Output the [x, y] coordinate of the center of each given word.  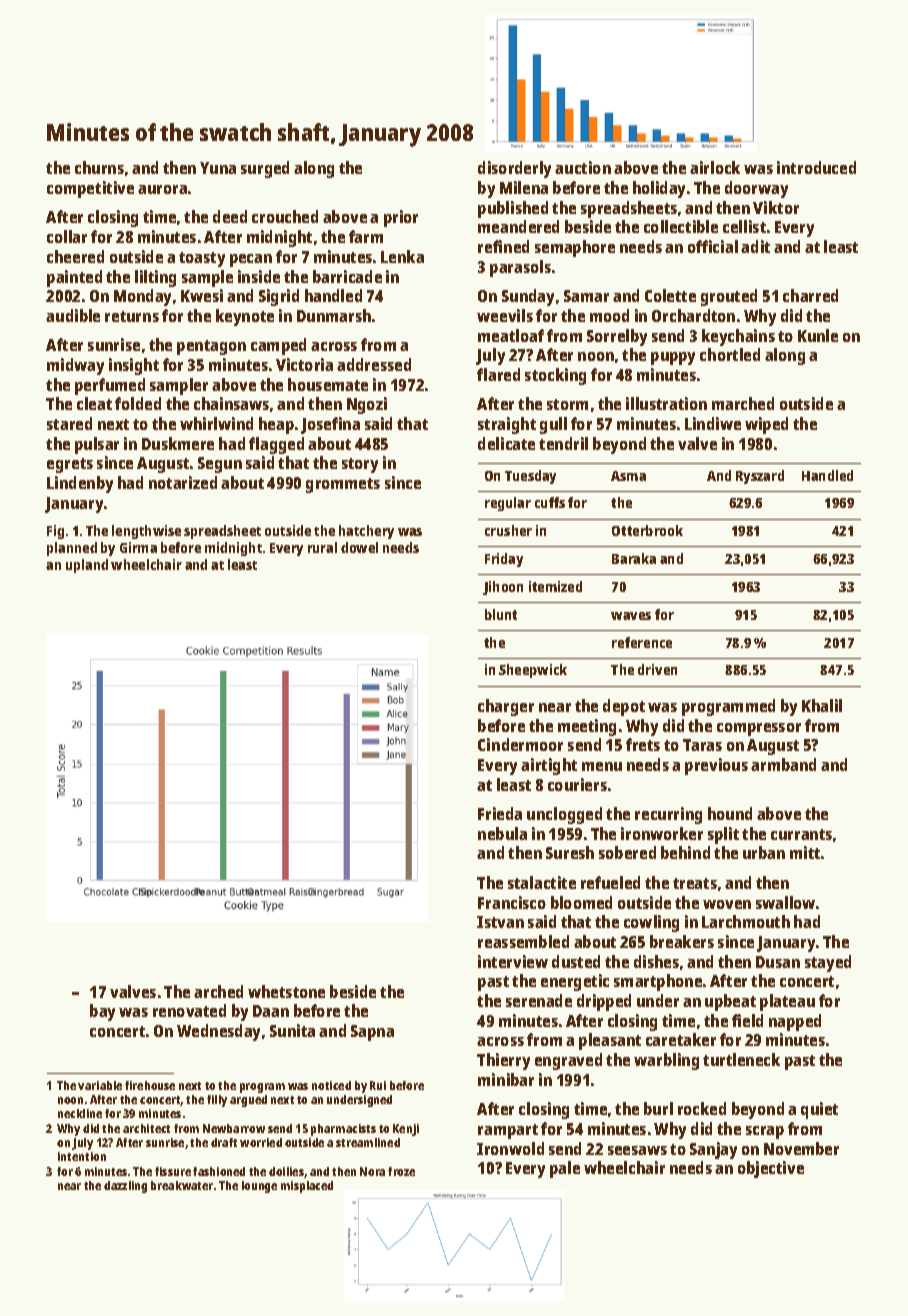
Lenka [402, 256]
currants [801, 834]
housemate [328, 384]
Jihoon [503, 588]
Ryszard [760, 477]
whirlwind [216, 423]
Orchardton [693, 315]
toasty [202, 259]
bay [102, 1012]
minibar [506, 1079]
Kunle [818, 335]
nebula [502, 833]
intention [82, 1156]
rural [322, 547]
